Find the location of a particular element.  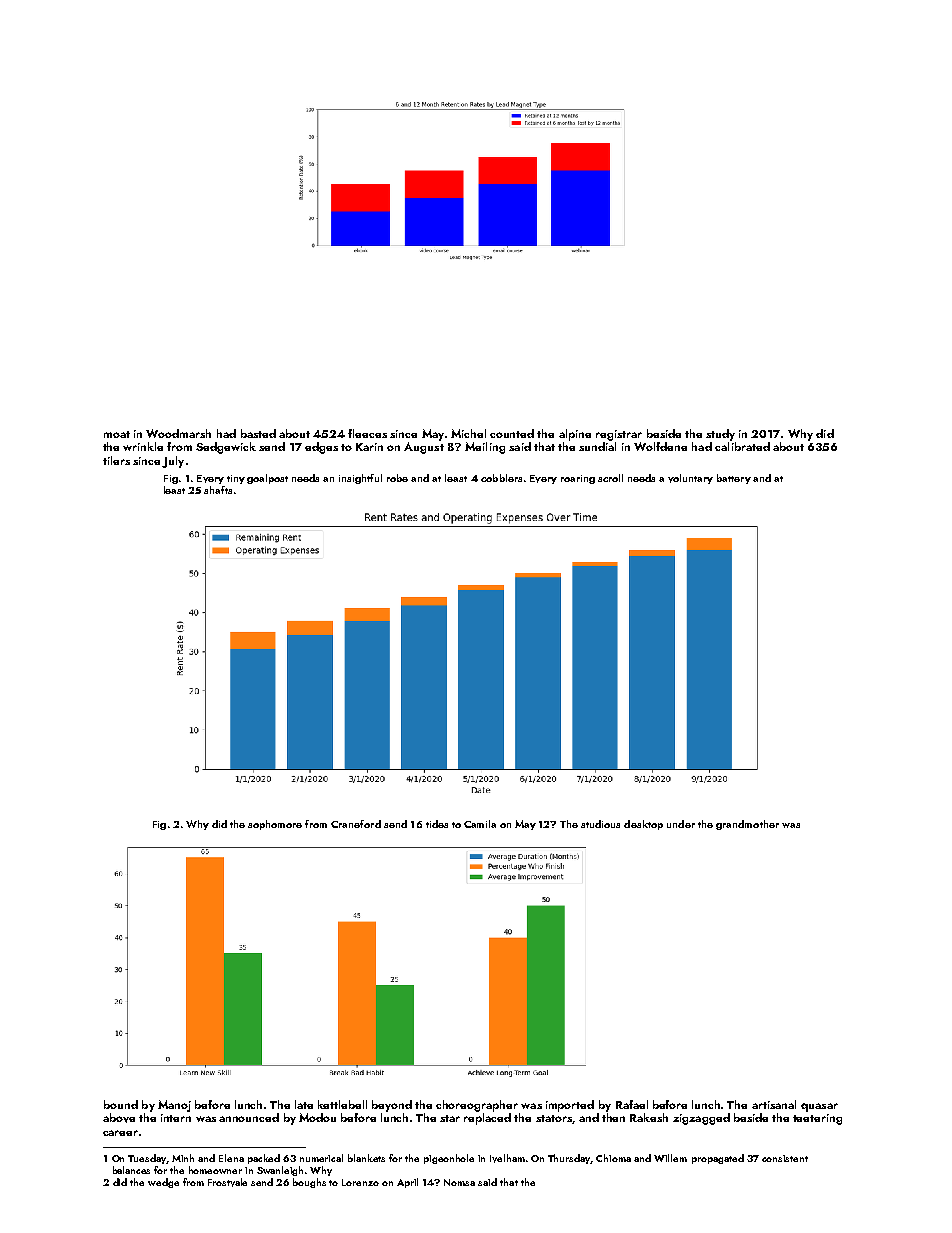

grandmother is located at coordinates (747, 825).
